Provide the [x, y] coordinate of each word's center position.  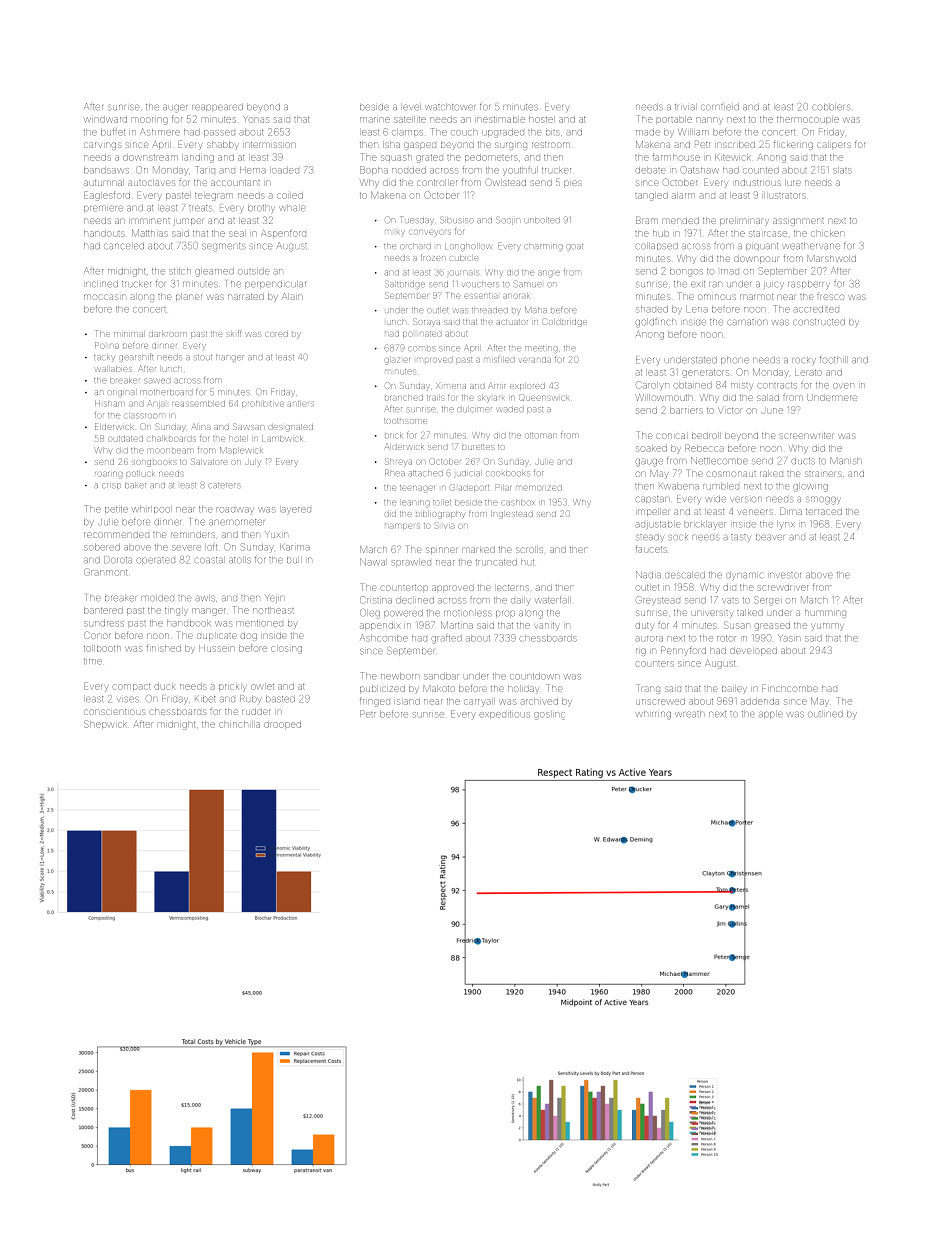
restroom [550, 145]
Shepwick [105, 724]
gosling [549, 716]
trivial [685, 107]
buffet [113, 131]
